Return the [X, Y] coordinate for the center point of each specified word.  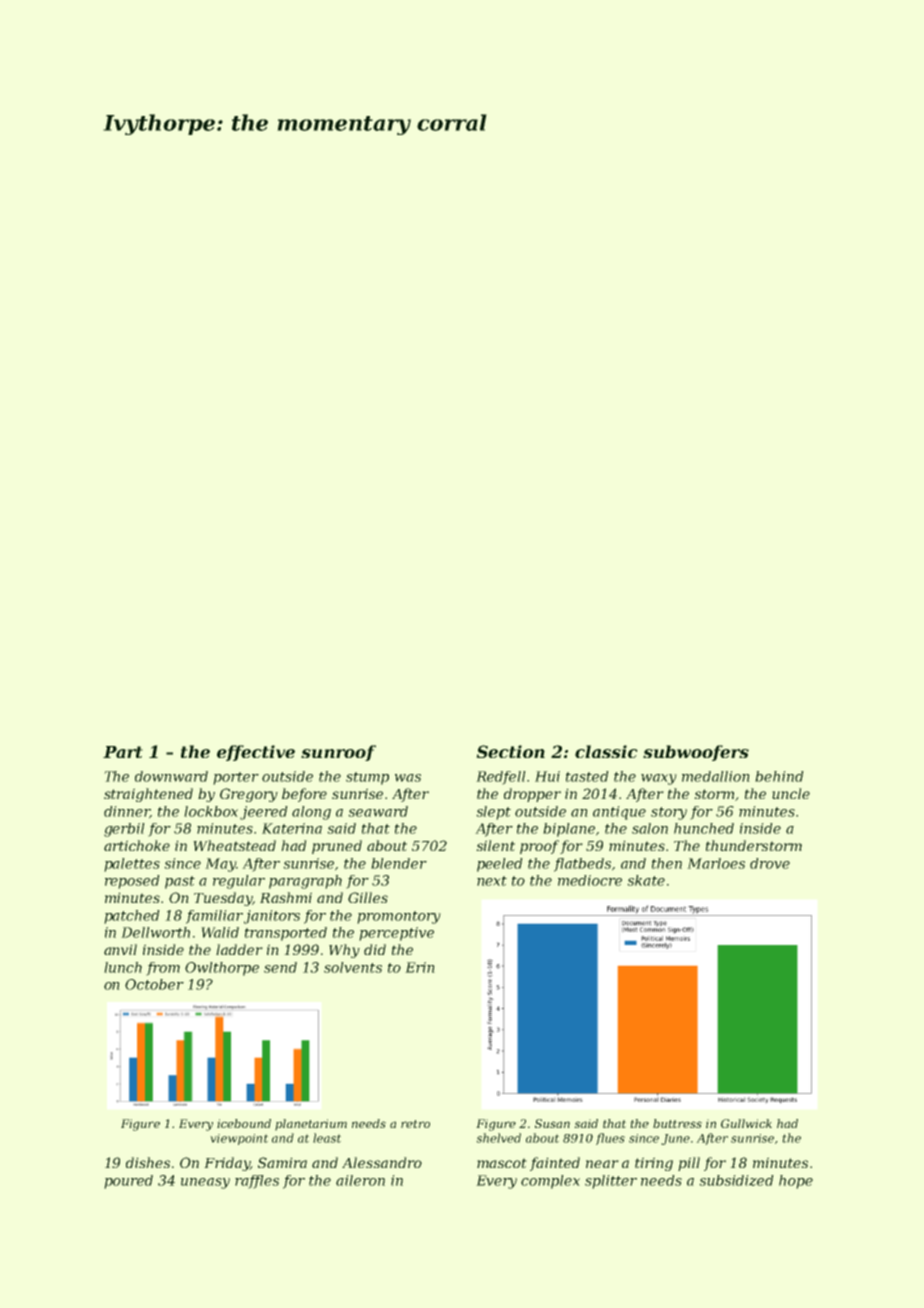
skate [646, 880]
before [304, 795]
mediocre [590, 880]
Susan [552, 1123]
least [327, 1138]
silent [495, 845]
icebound [244, 1123]
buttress [677, 1123]
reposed [132, 882]
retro [415, 1124]
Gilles [368, 897]
